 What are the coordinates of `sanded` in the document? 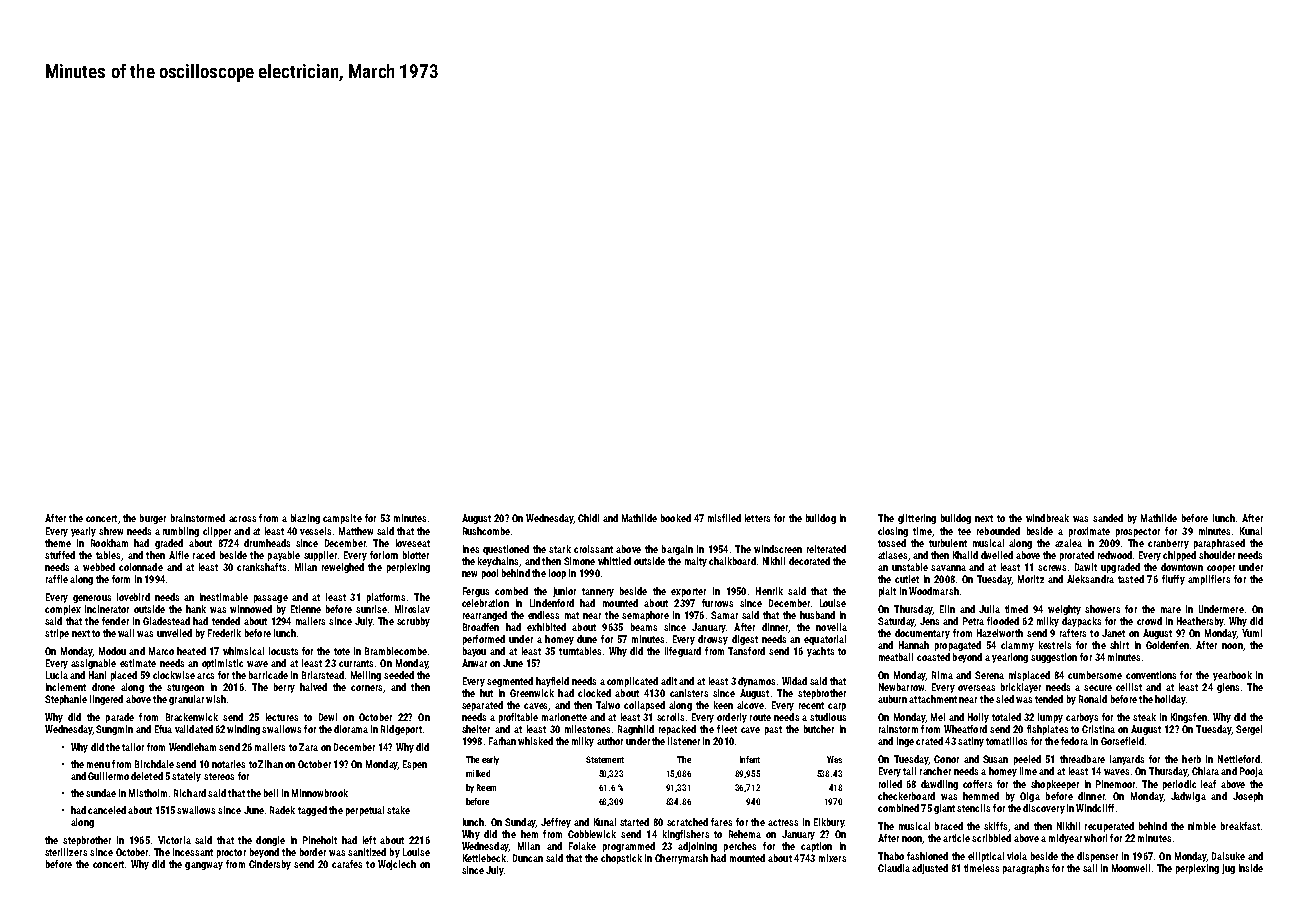 It's located at (1108, 518).
